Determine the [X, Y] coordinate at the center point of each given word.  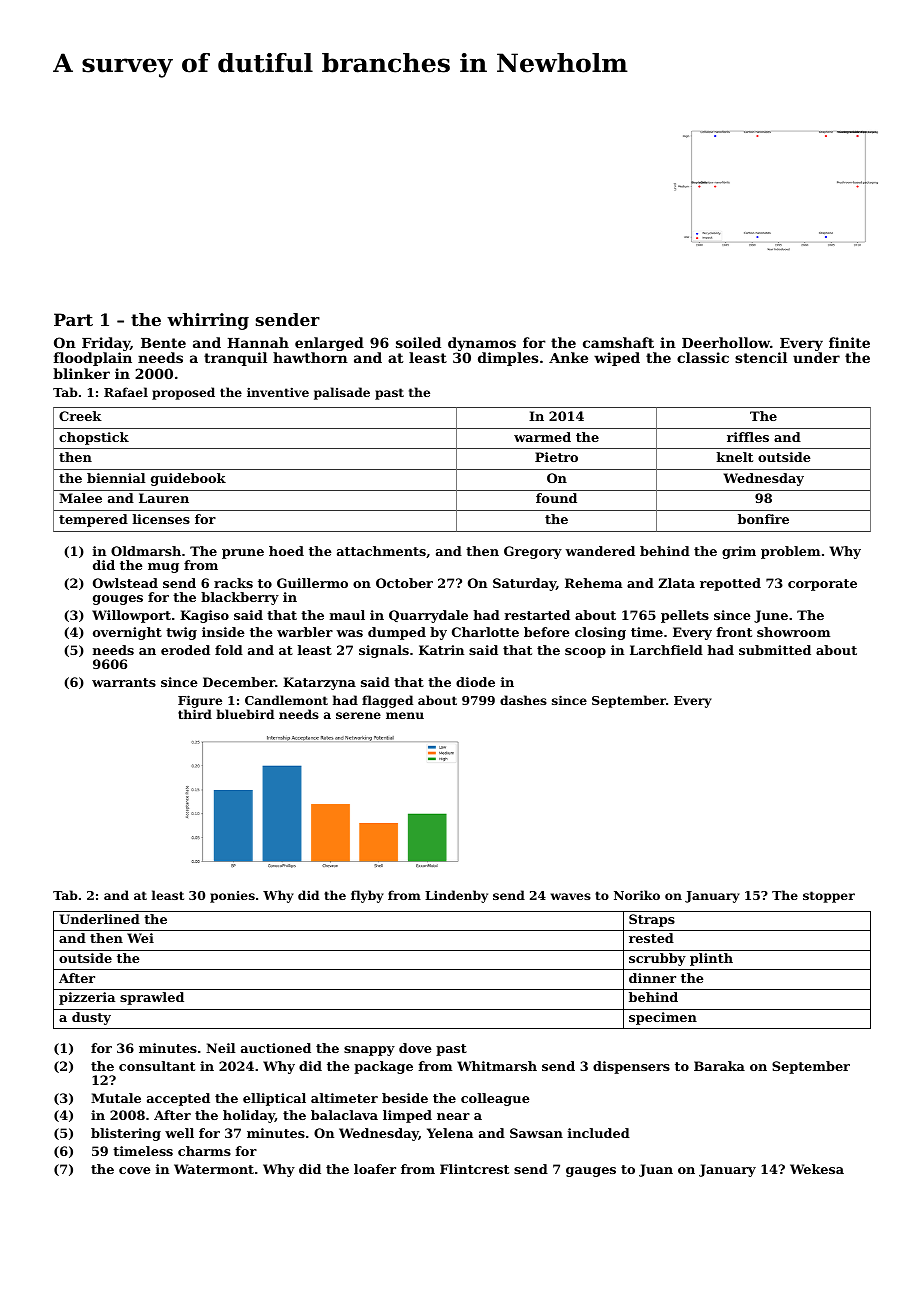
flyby [367, 896]
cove [135, 1170]
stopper [829, 897]
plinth [711, 959]
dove [415, 1048]
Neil [220, 1048]
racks [233, 583]
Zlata [676, 583]
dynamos [482, 344]
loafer [375, 1169]
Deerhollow [726, 342]
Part [73, 319]
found [556, 498]
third [195, 714]
